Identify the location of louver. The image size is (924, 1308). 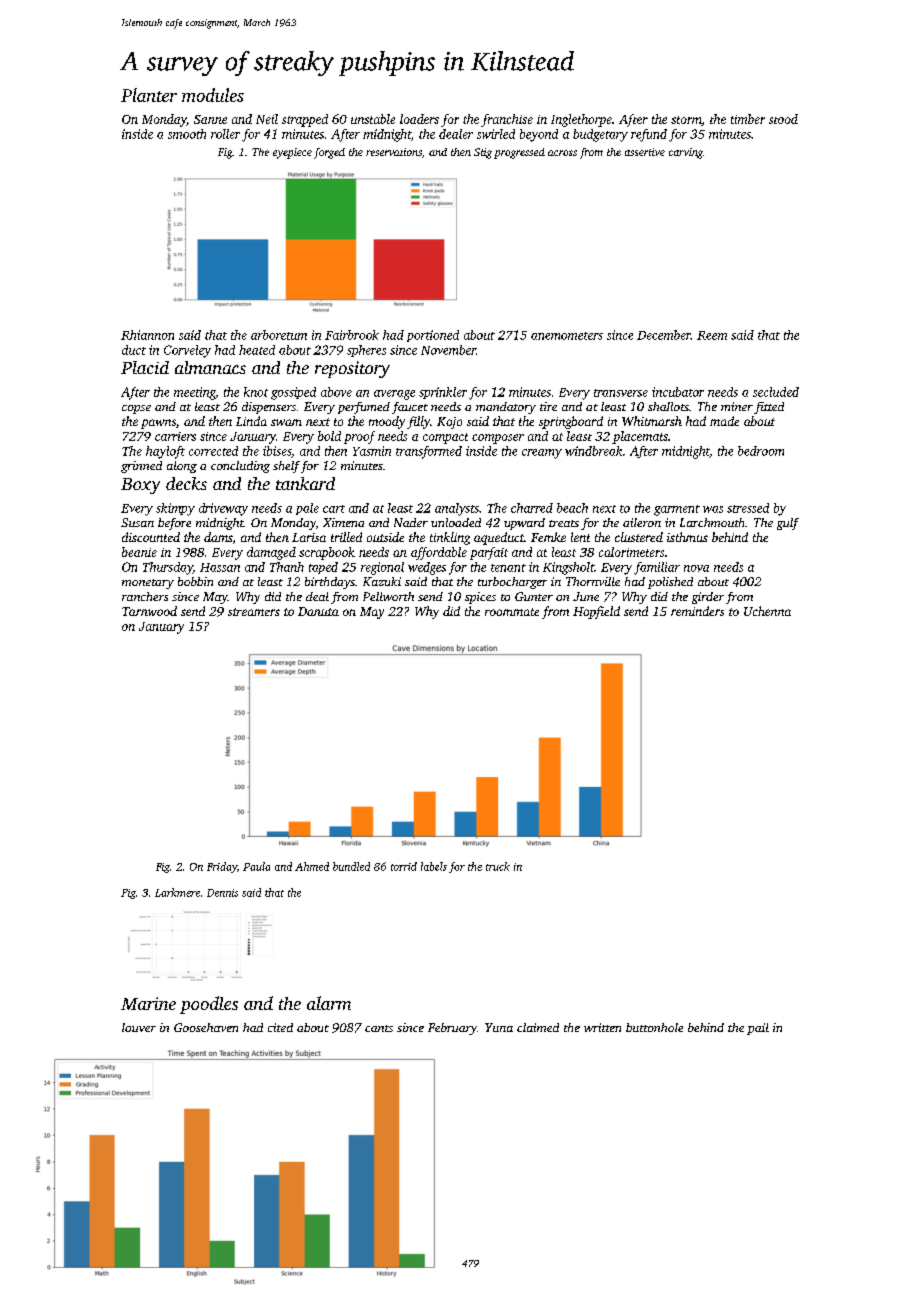
(139, 1027).
